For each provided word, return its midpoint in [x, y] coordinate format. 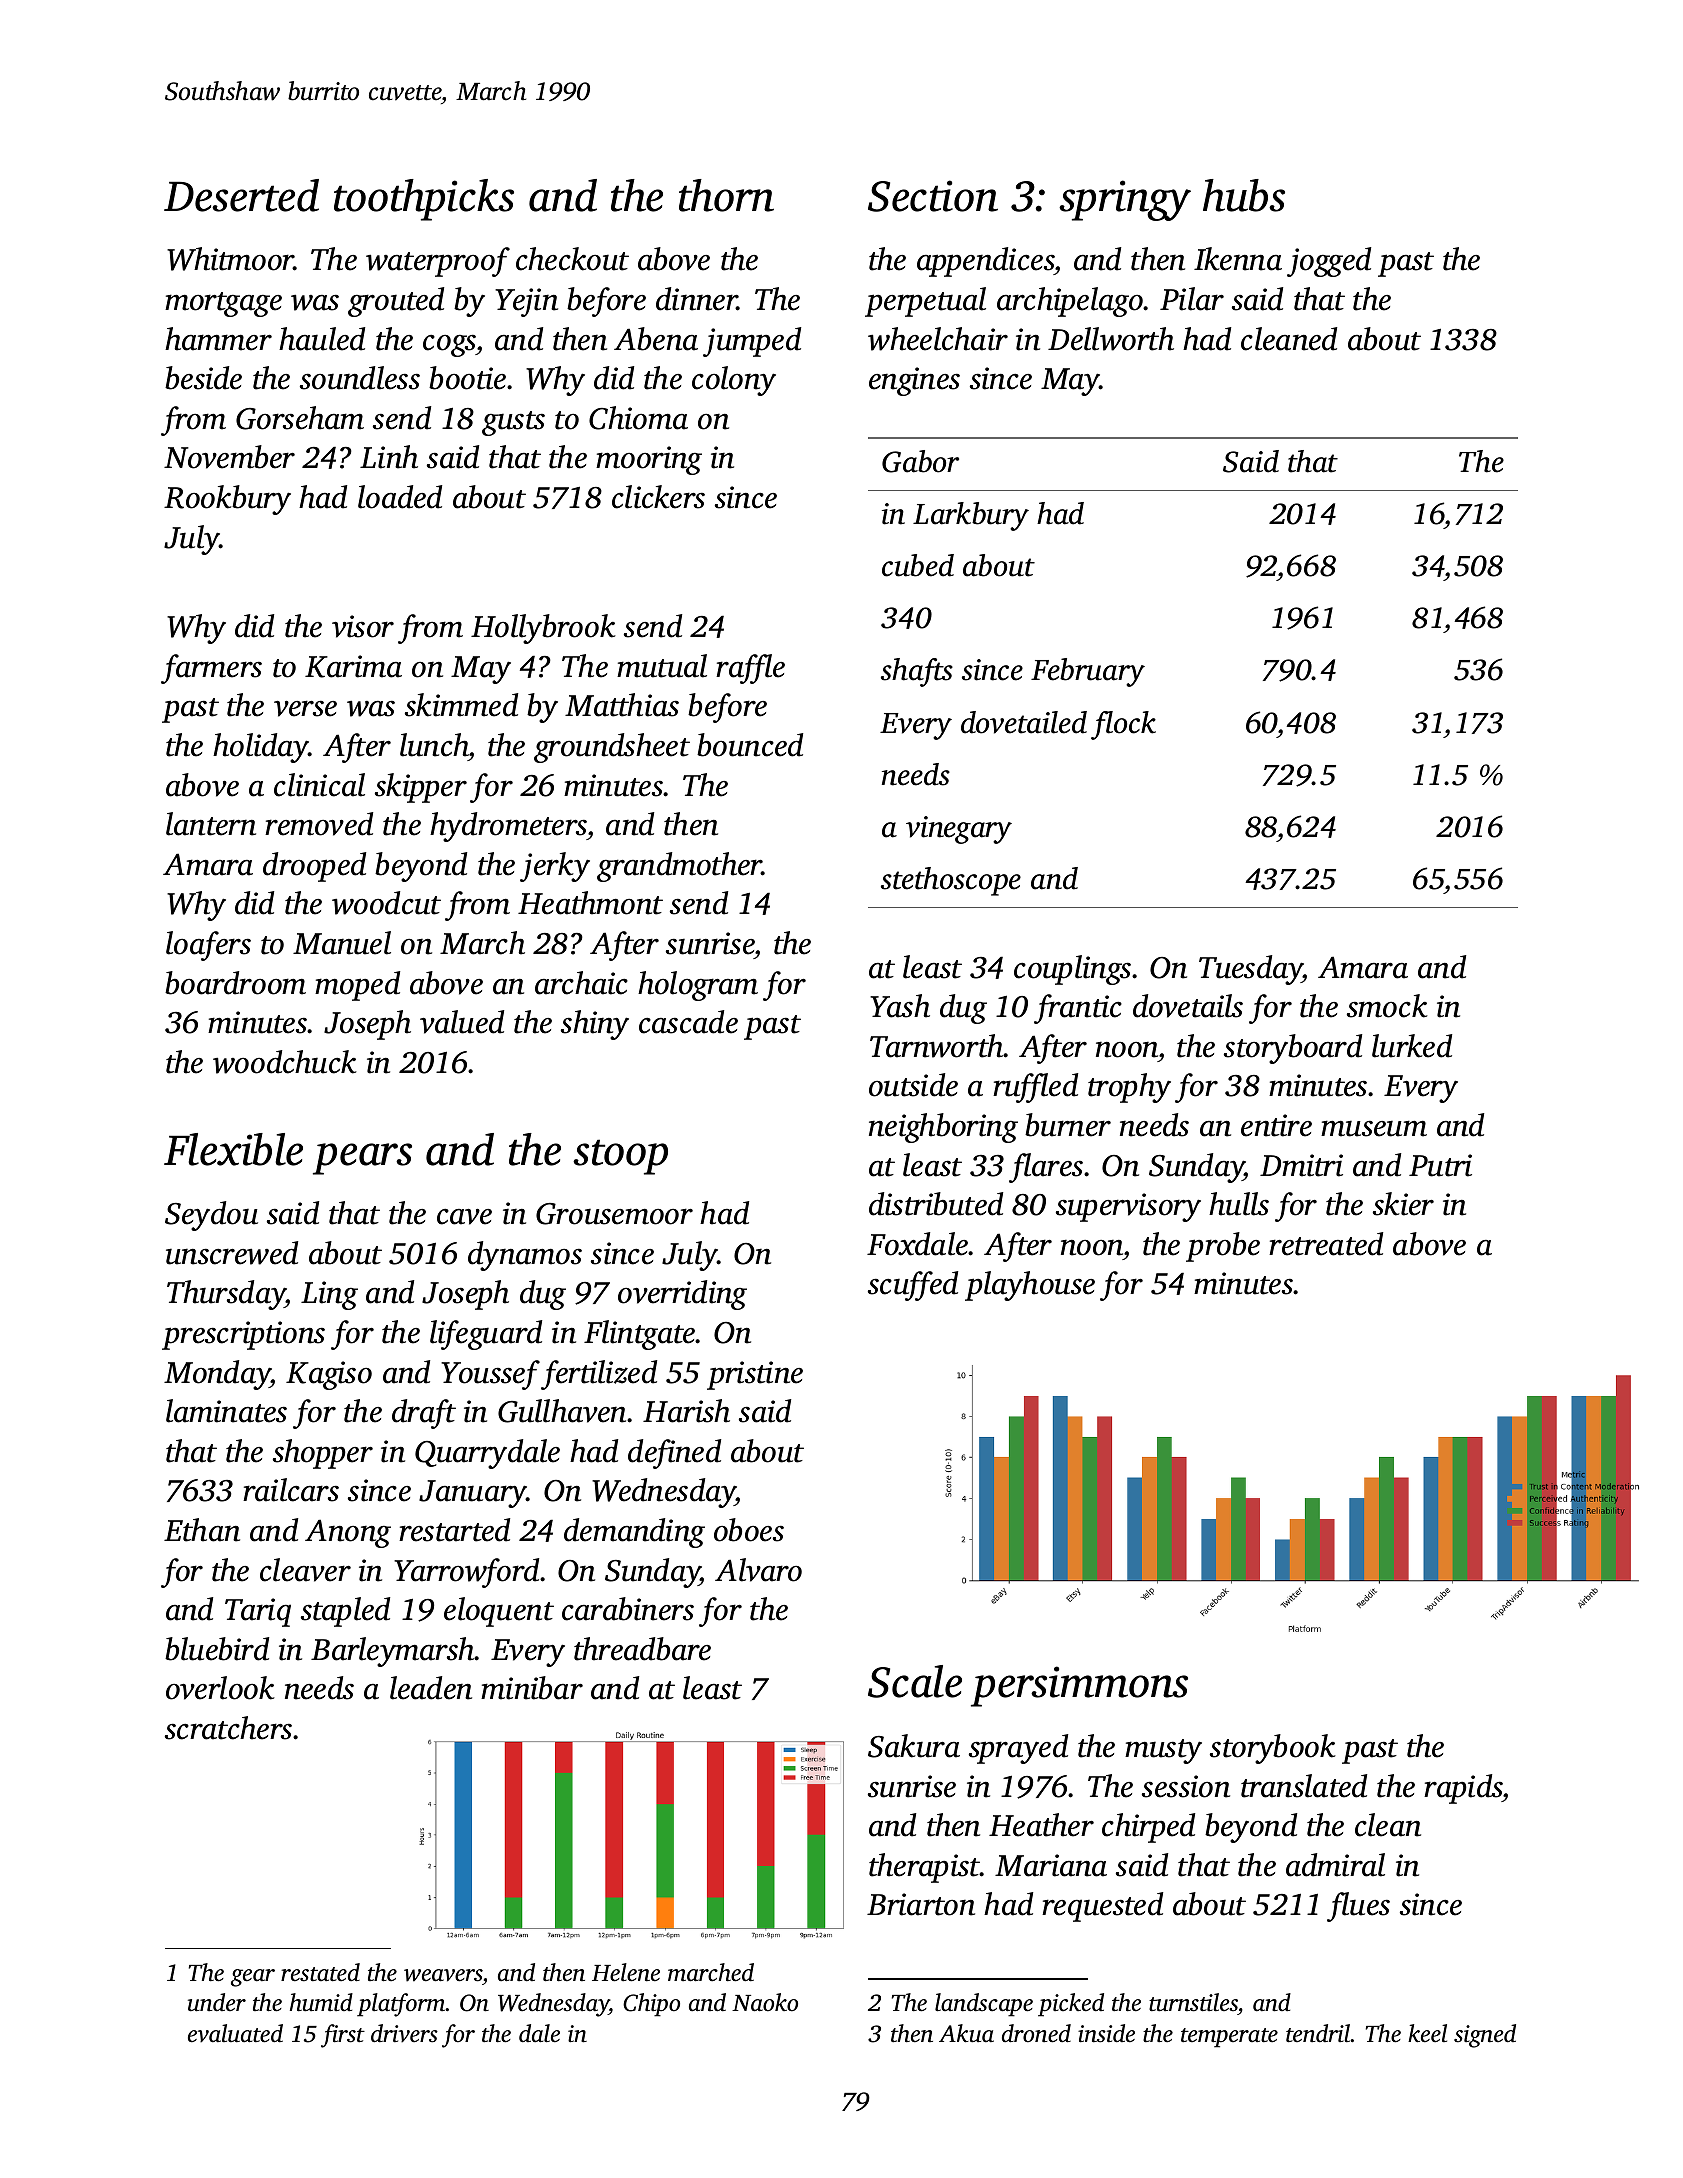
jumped [752, 342]
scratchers [228, 1728]
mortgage [223, 304]
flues [1358, 1907]
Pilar [1192, 299]
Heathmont [590, 903]
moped [357, 986]
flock [1123, 725]
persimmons [1079, 1686]
